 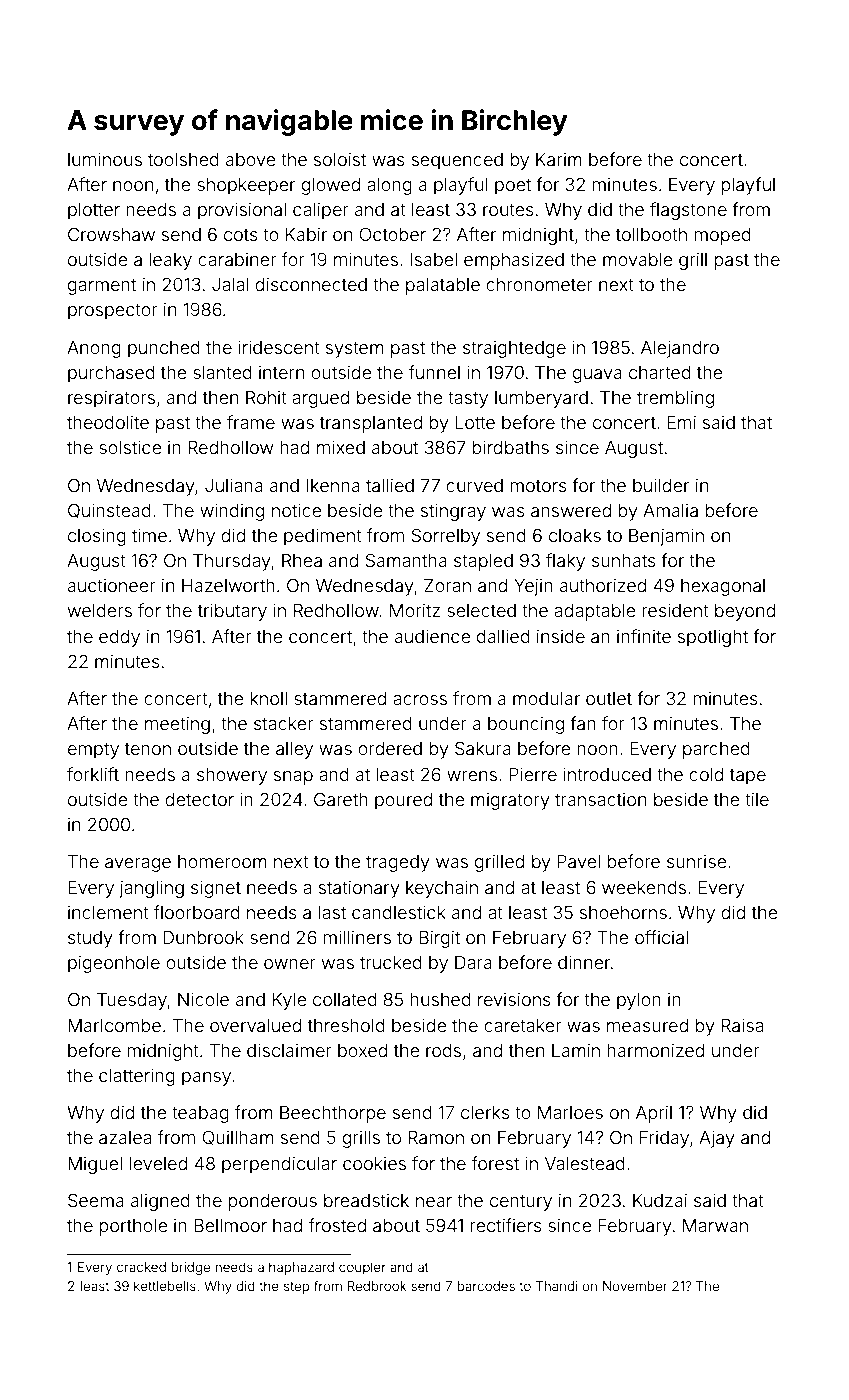 What do you see at coordinates (362, 1050) in the image?
I see `boxed` at bounding box center [362, 1050].
